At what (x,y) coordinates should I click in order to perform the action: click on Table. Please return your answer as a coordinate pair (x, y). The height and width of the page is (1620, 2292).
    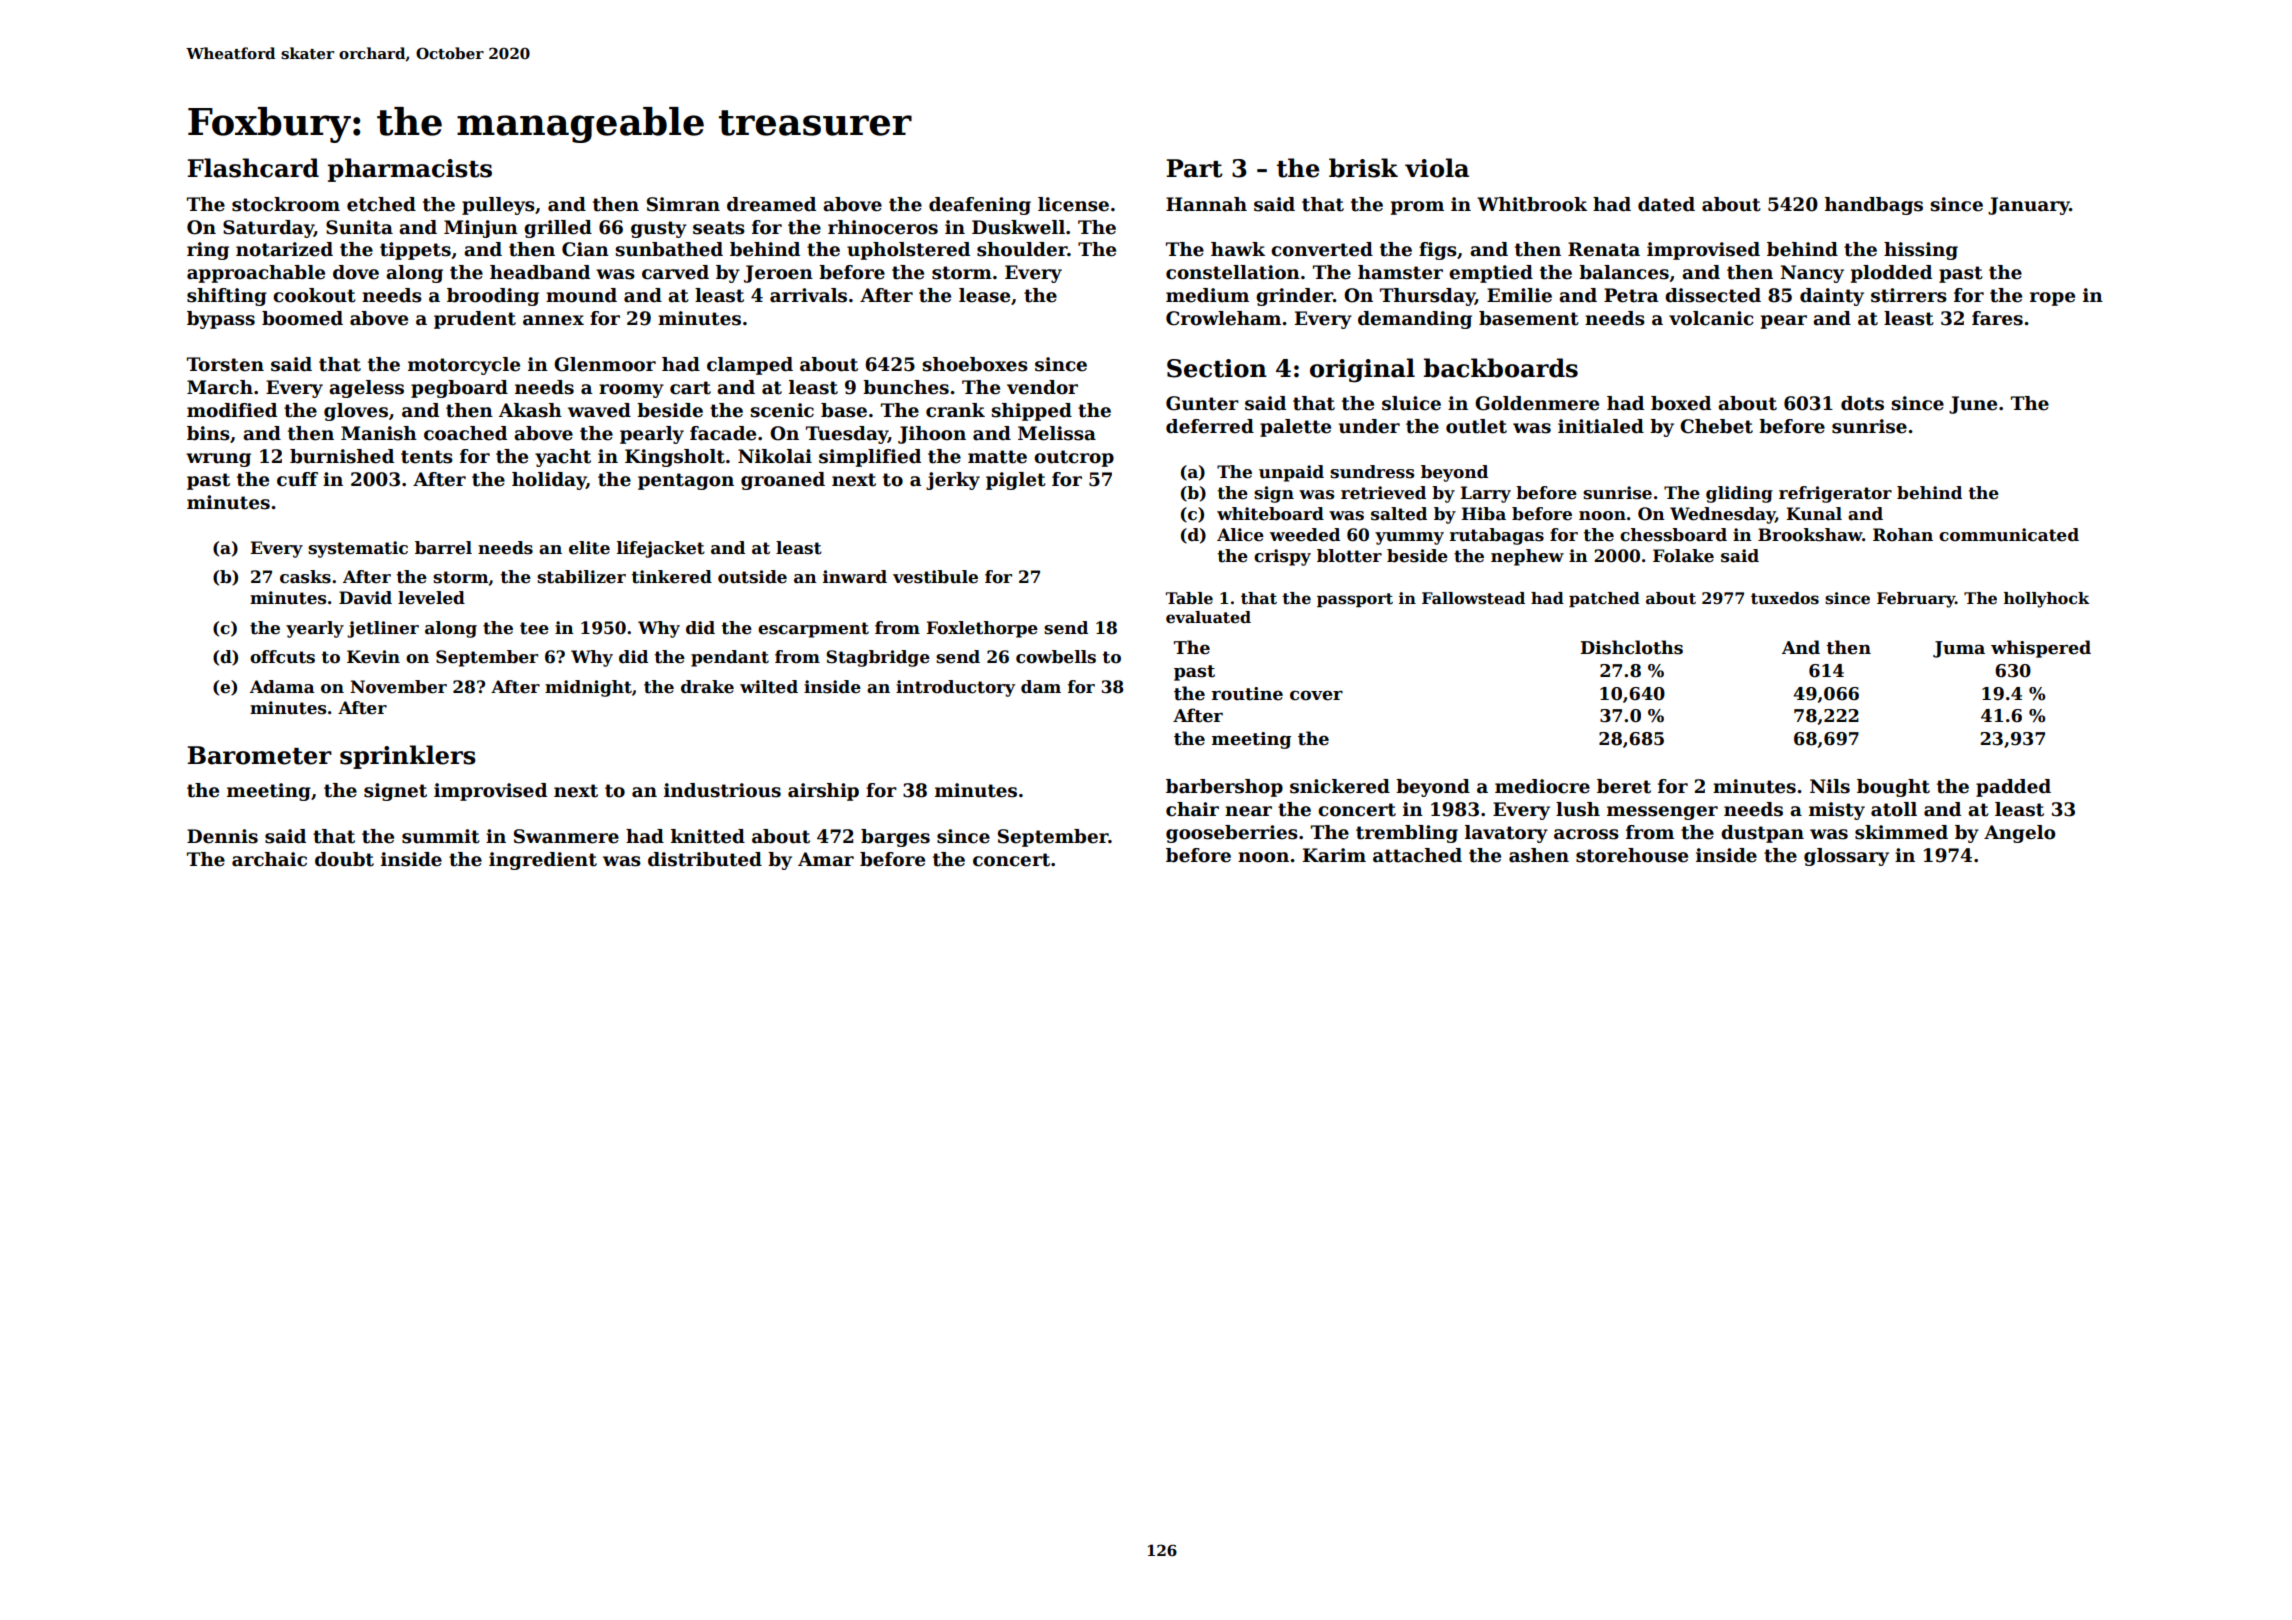
    Looking at the image, I should click on (1189, 598).
